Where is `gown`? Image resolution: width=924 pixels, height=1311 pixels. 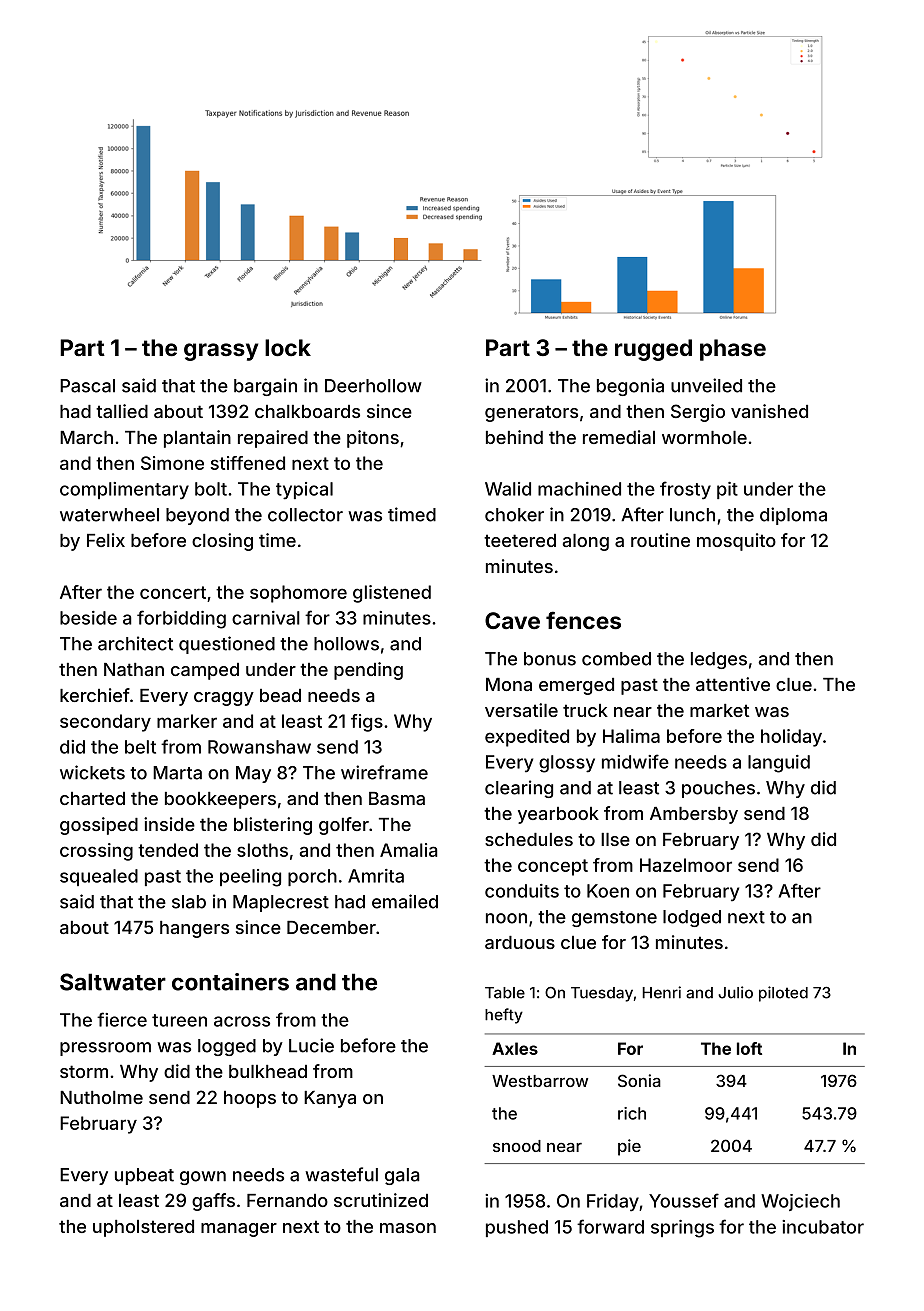 gown is located at coordinates (203, 1178).
